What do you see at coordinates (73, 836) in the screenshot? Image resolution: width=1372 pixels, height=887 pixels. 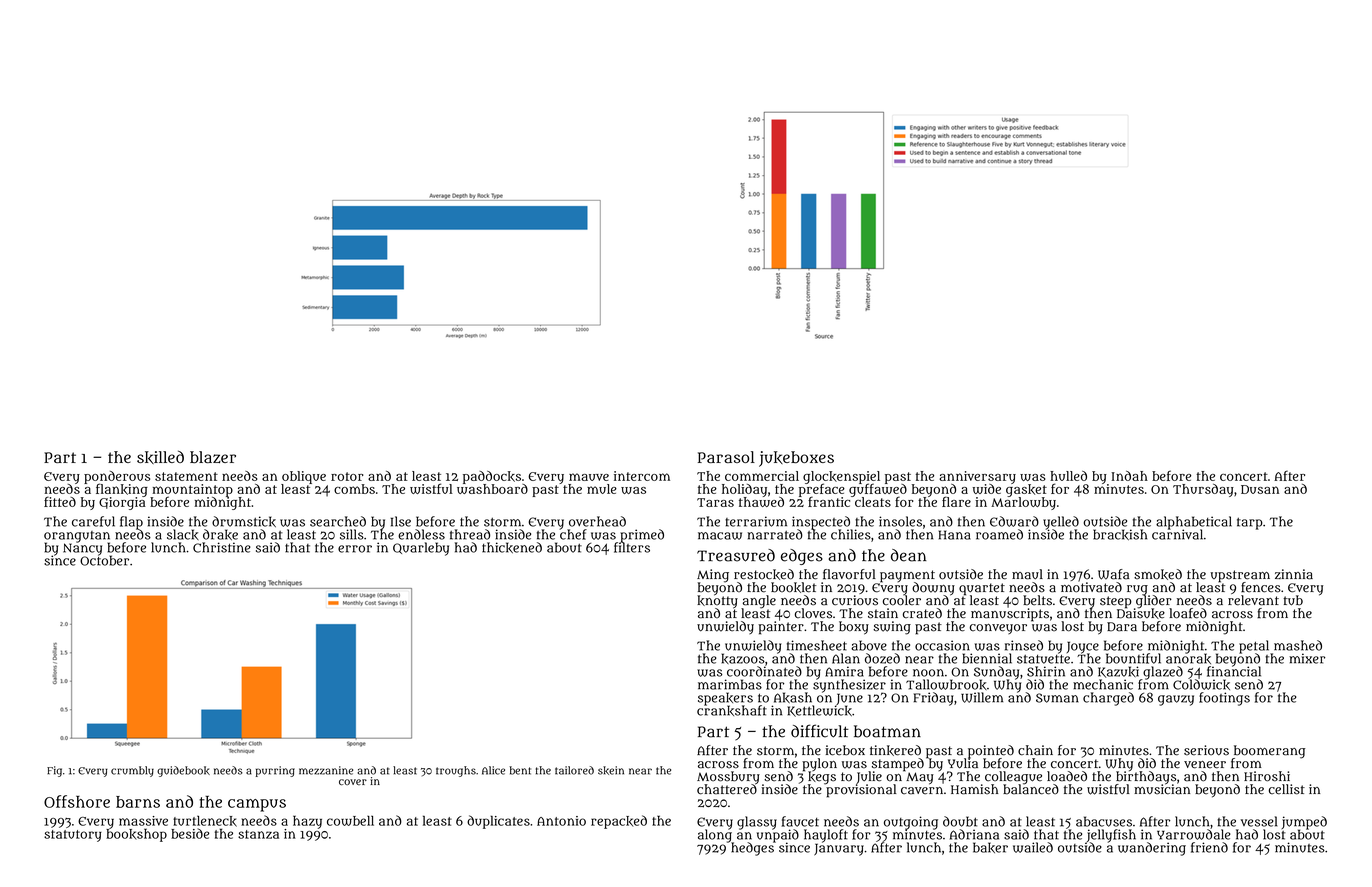 I see `statutory` at bounding box center [73, 836].
